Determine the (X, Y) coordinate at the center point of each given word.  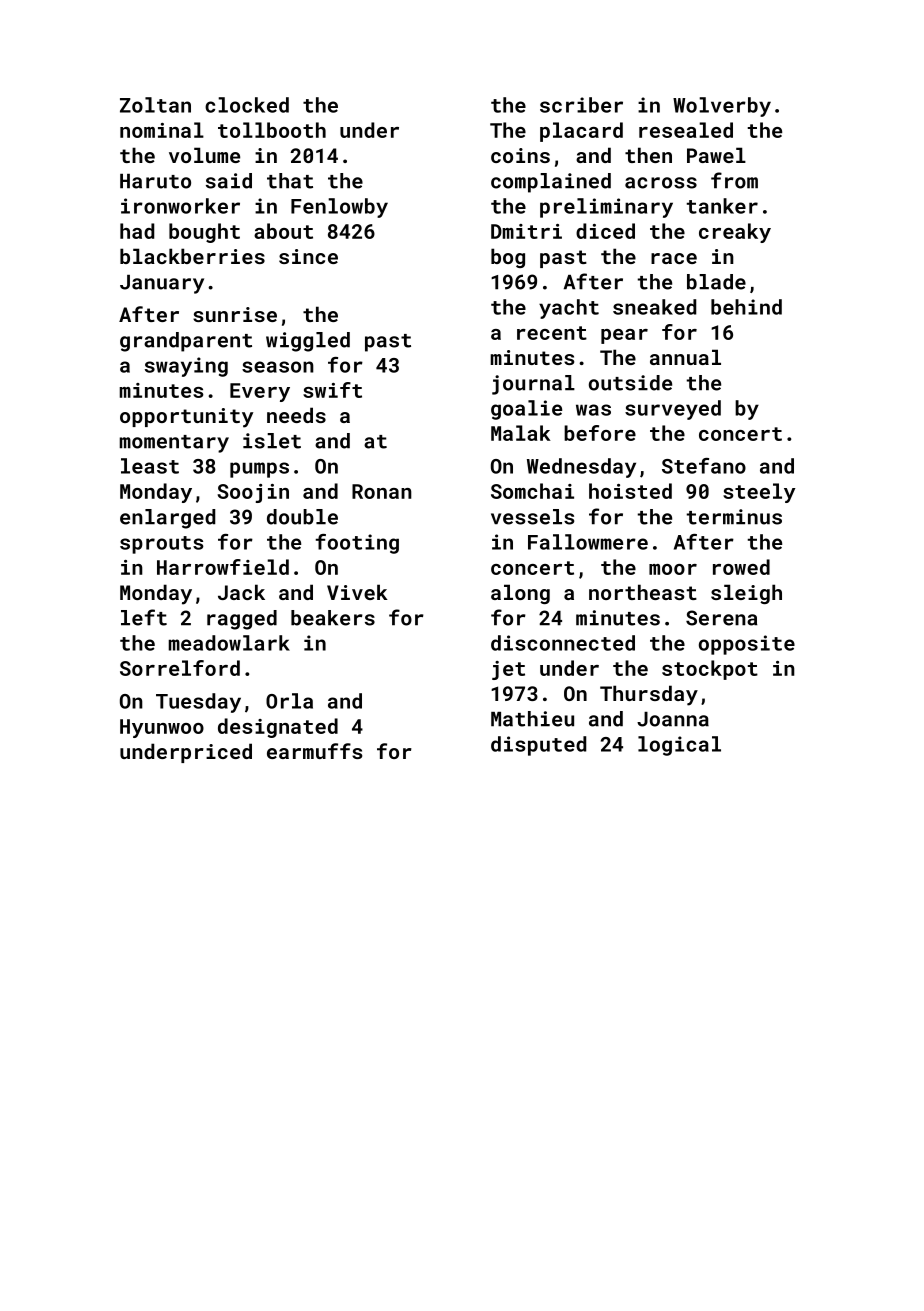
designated (278, 728)
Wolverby (722, 107)
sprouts (162, 545)
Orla (289, 701)
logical (679, 746)
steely (759, 493)
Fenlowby (339, 208)
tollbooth (272, 130)
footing (357, 544)
